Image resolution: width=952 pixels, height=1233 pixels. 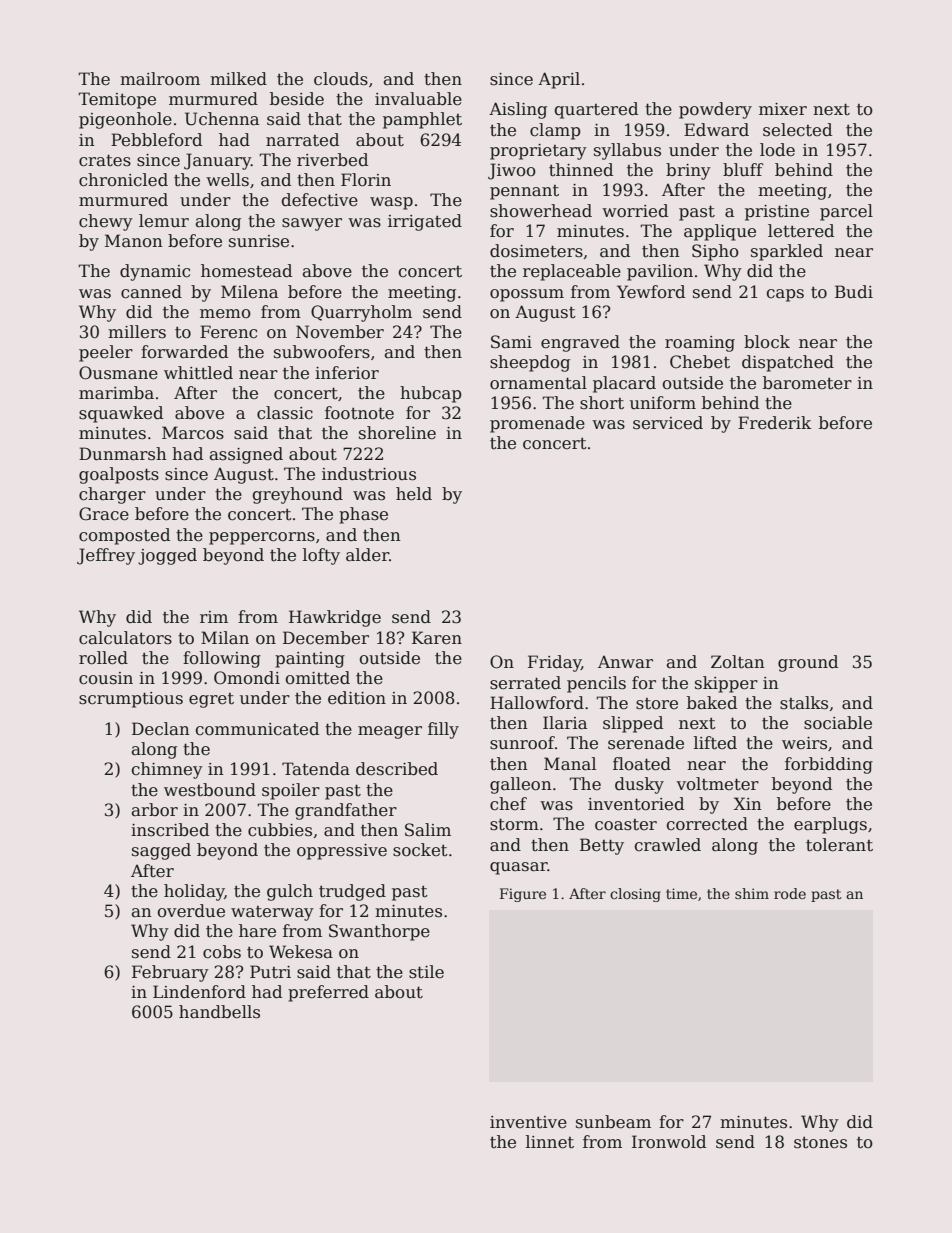 What do you see at coordinates (528, 1122) in the image?
I see `inventive` at bounding box center [528, 1122].
